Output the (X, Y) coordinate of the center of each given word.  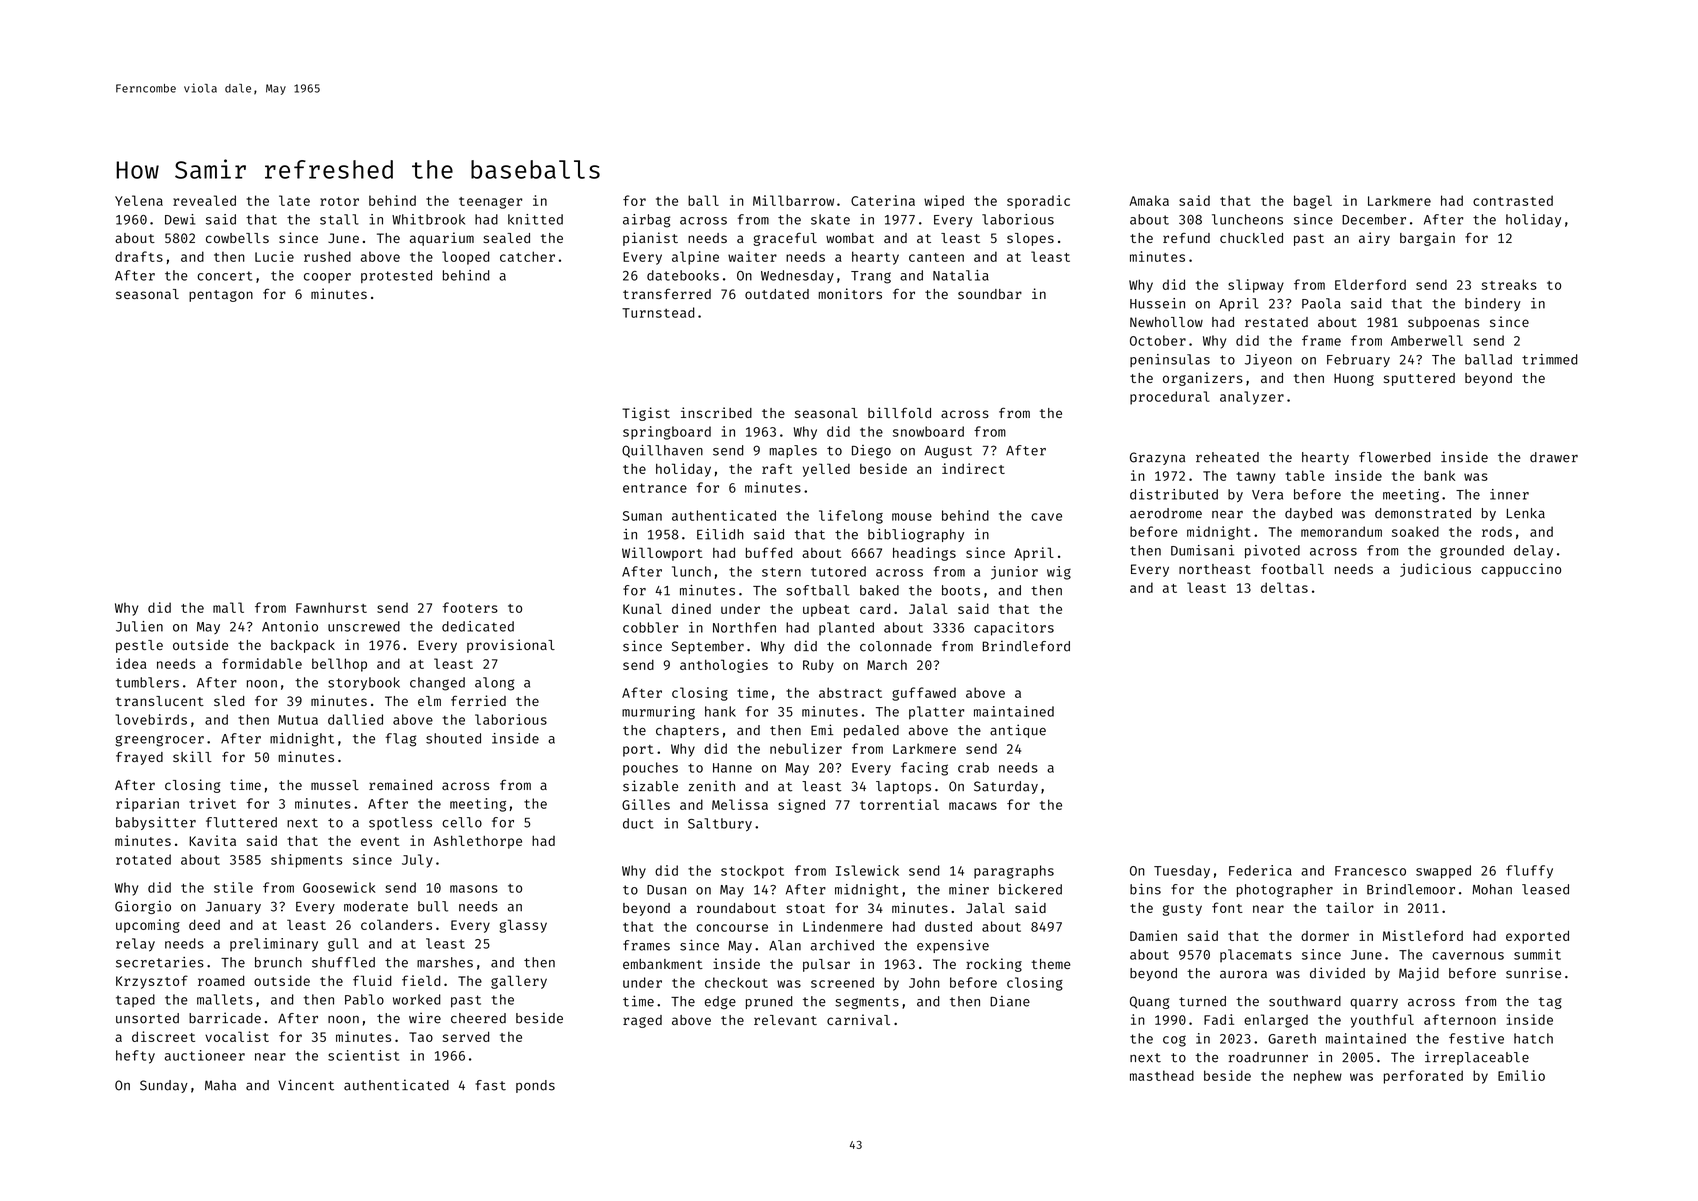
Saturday (1006, 787)
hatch (1533, 1038)
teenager (490, 203)
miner (969, 889)
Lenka (1526, 513)
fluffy (1529, 872)
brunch (278, 962)
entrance (655, 488)
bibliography (916, 535)
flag (401, 740)
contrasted (1513, 200)
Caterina (883, 200)
